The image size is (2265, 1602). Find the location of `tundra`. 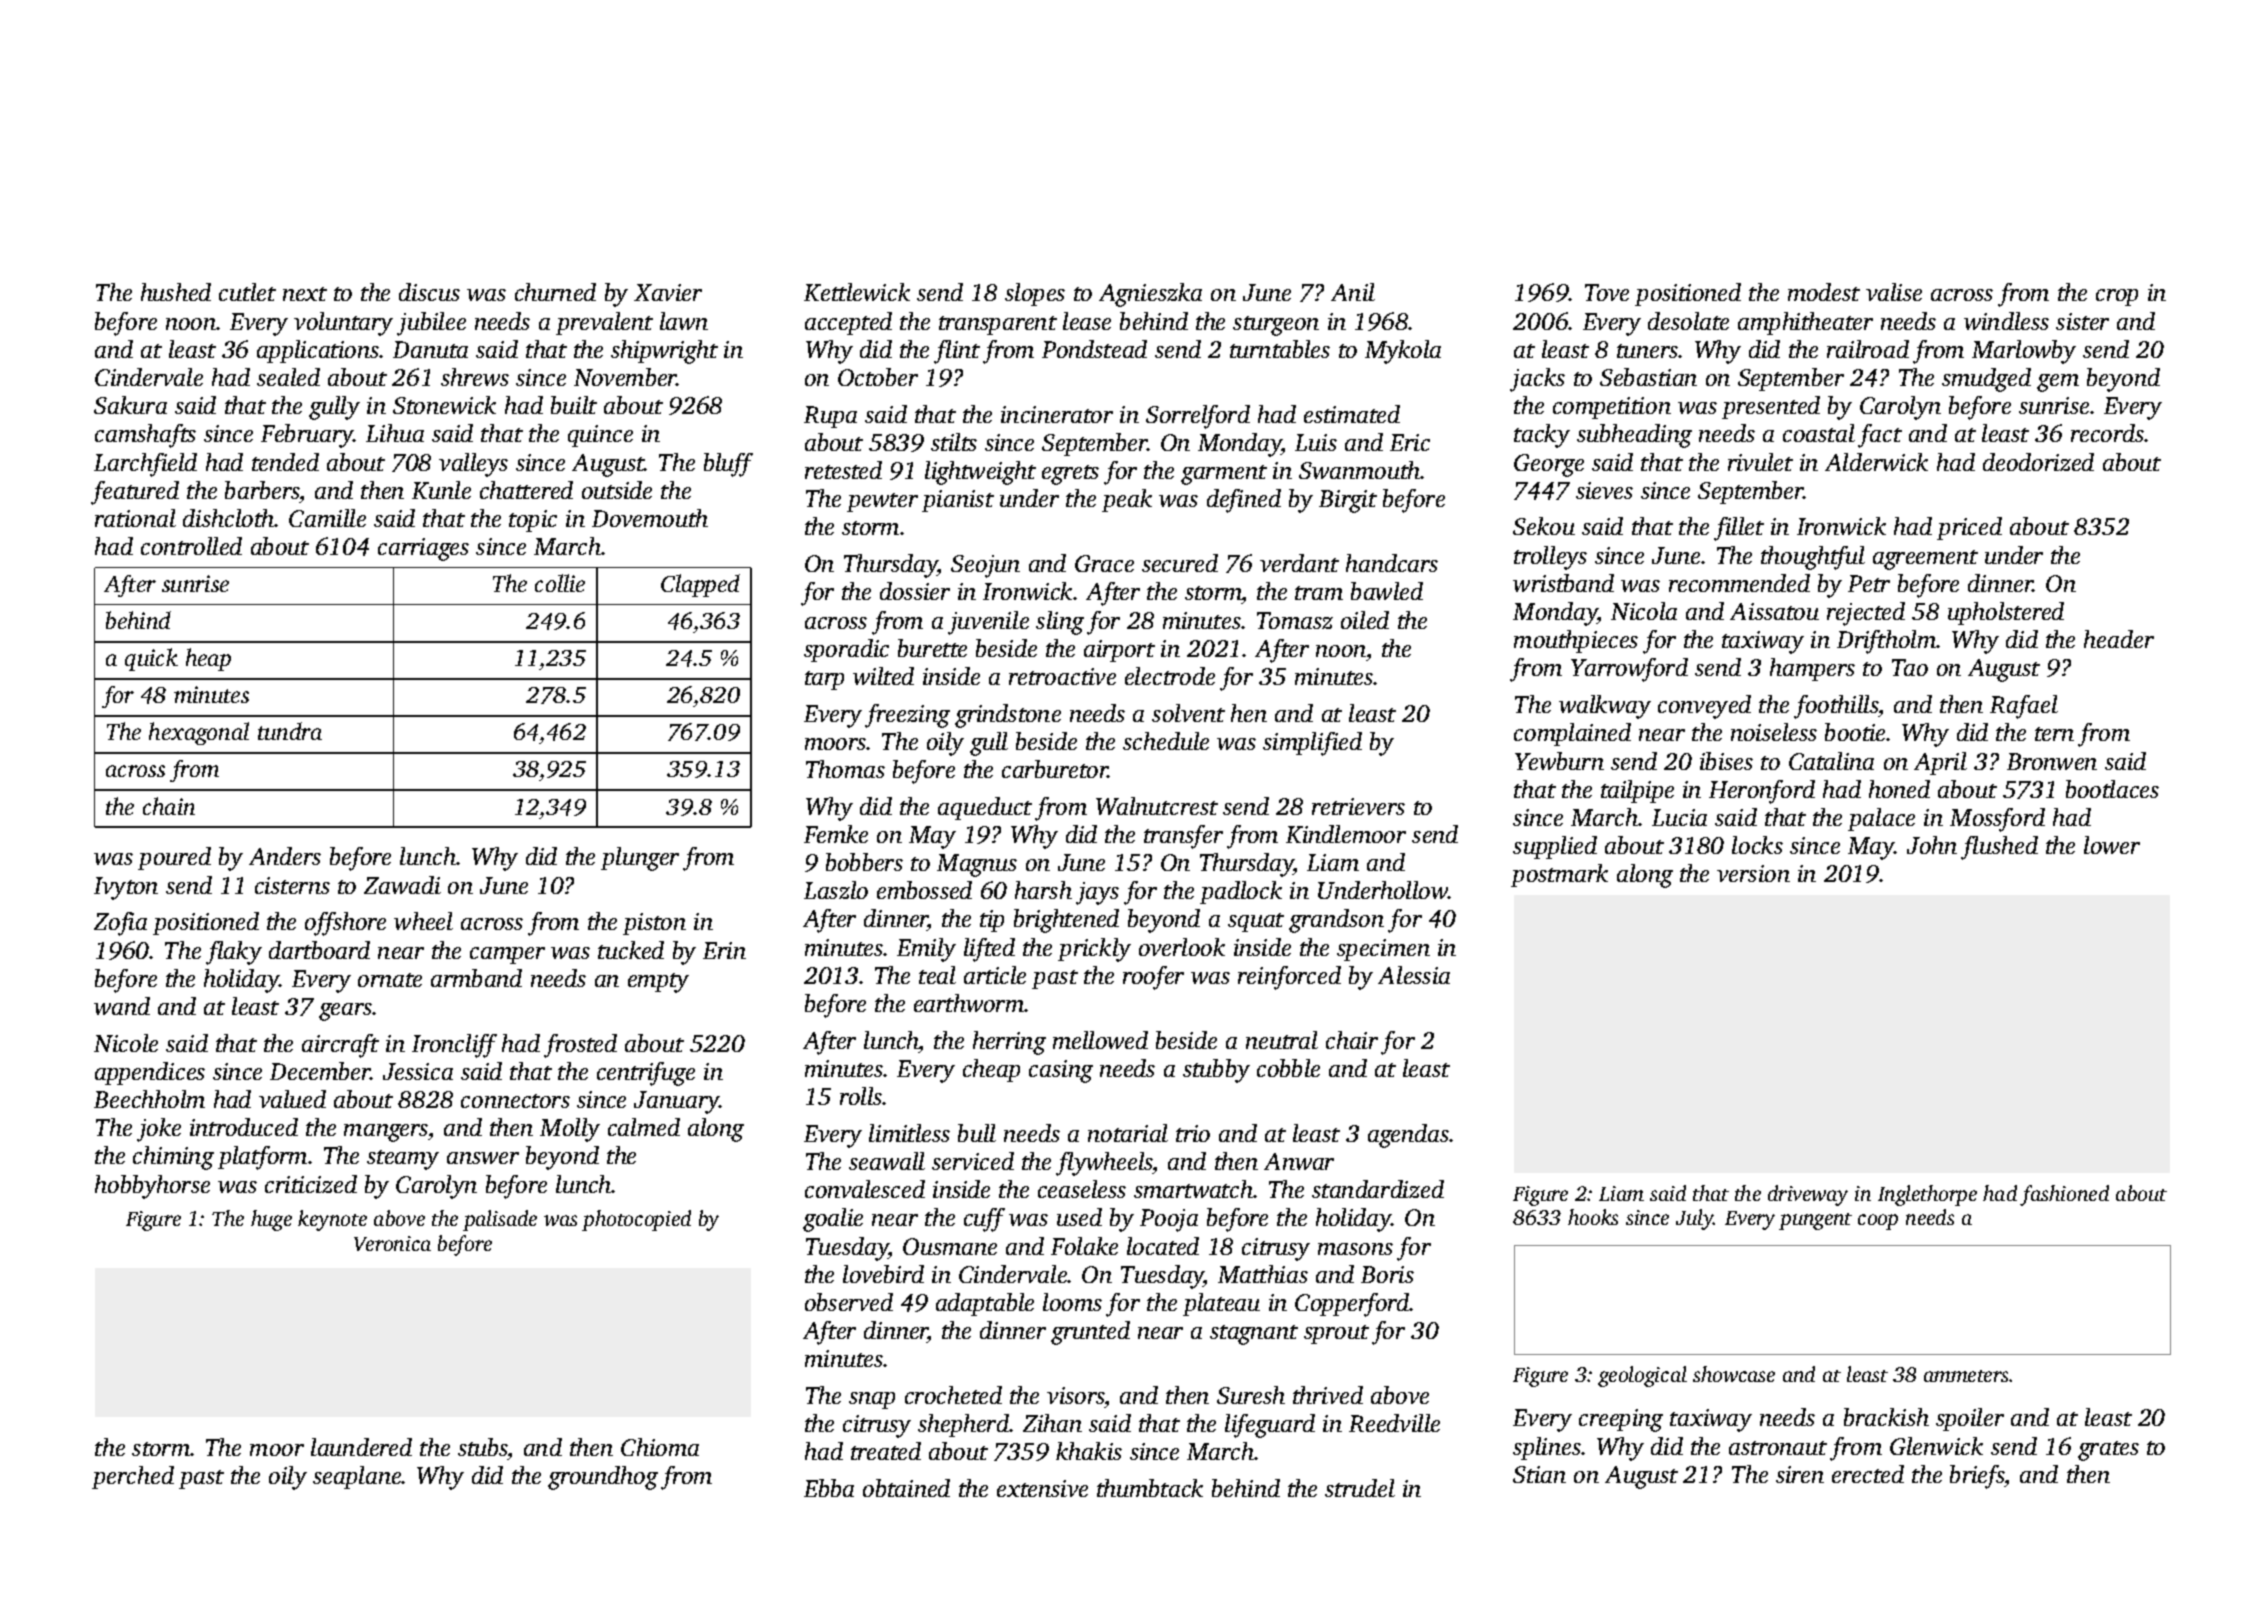

tundra is located at coordinates (290, 731).
